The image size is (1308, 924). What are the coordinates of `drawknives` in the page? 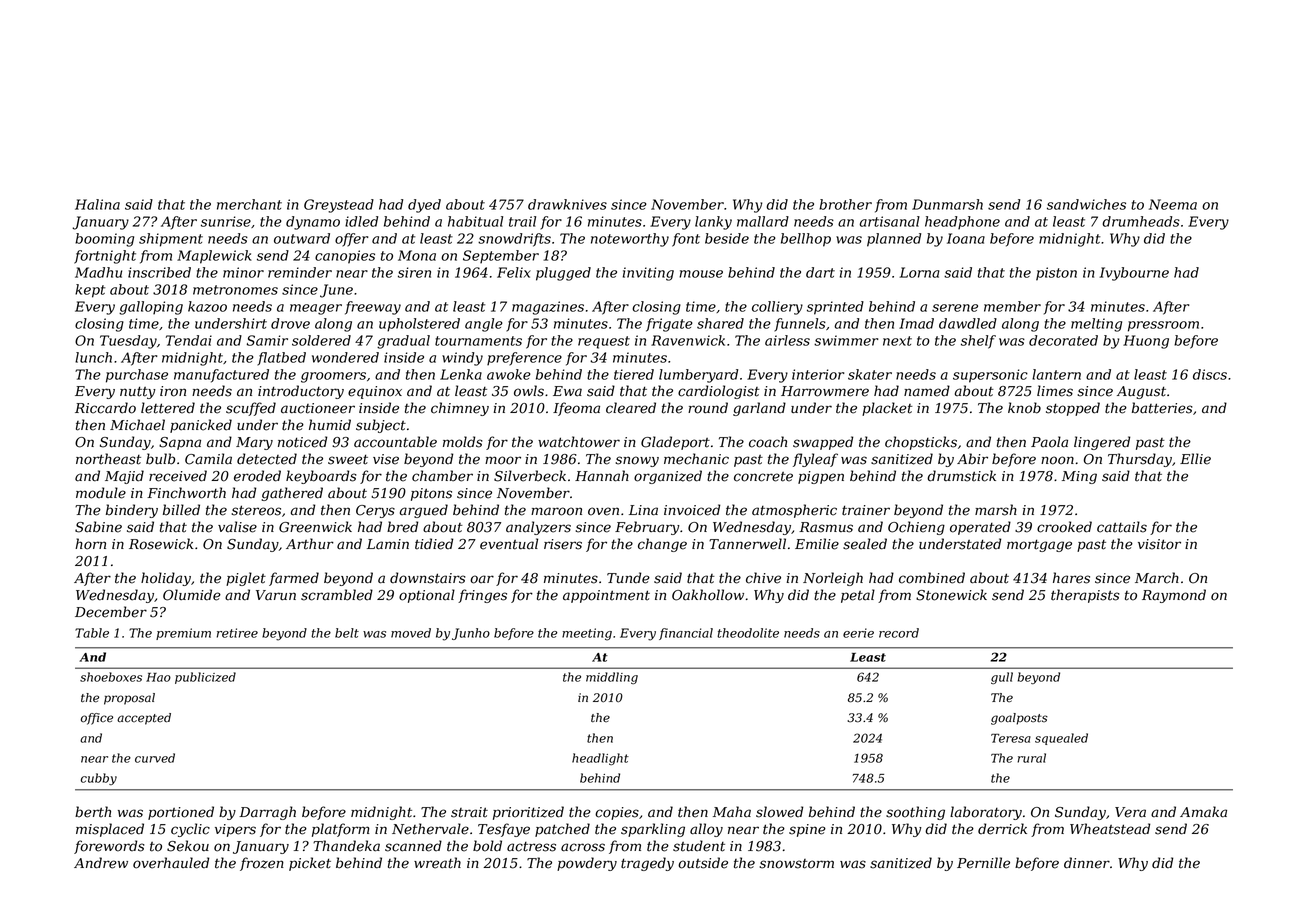 It's located at (567, 204).
